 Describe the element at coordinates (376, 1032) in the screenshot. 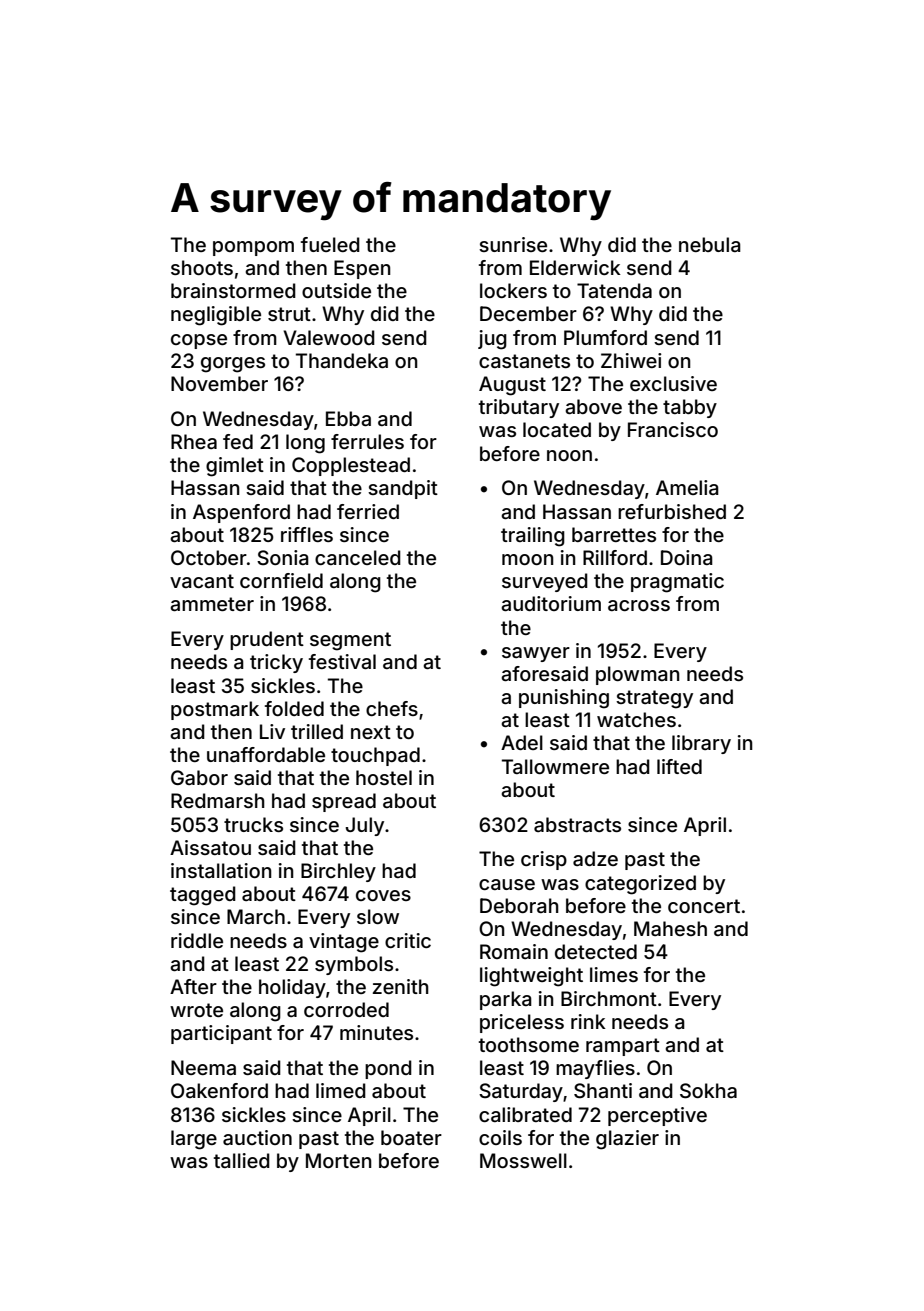

I see `minutes` at that location.
